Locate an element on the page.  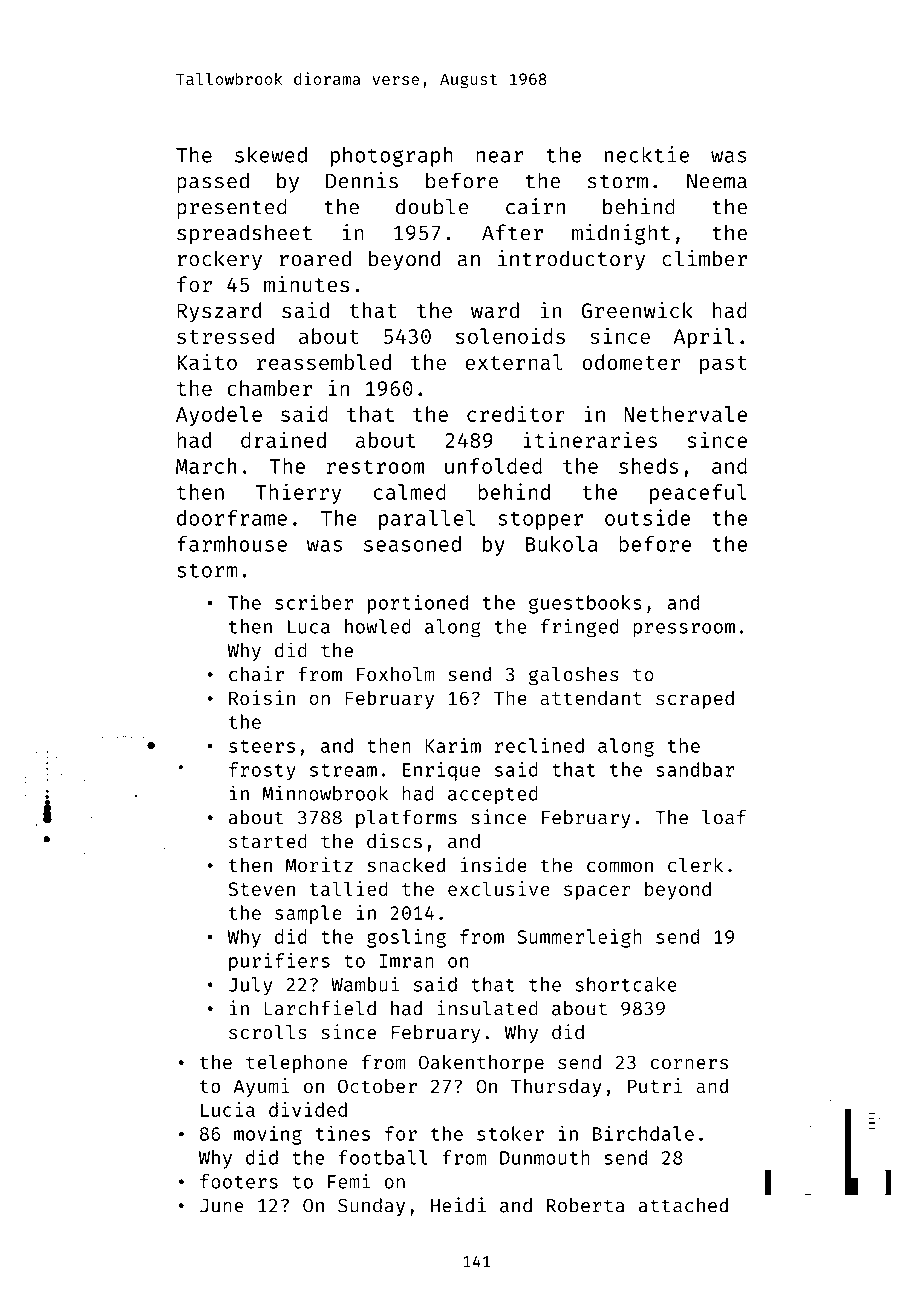
skewed is located at coordinates (271, 154).
